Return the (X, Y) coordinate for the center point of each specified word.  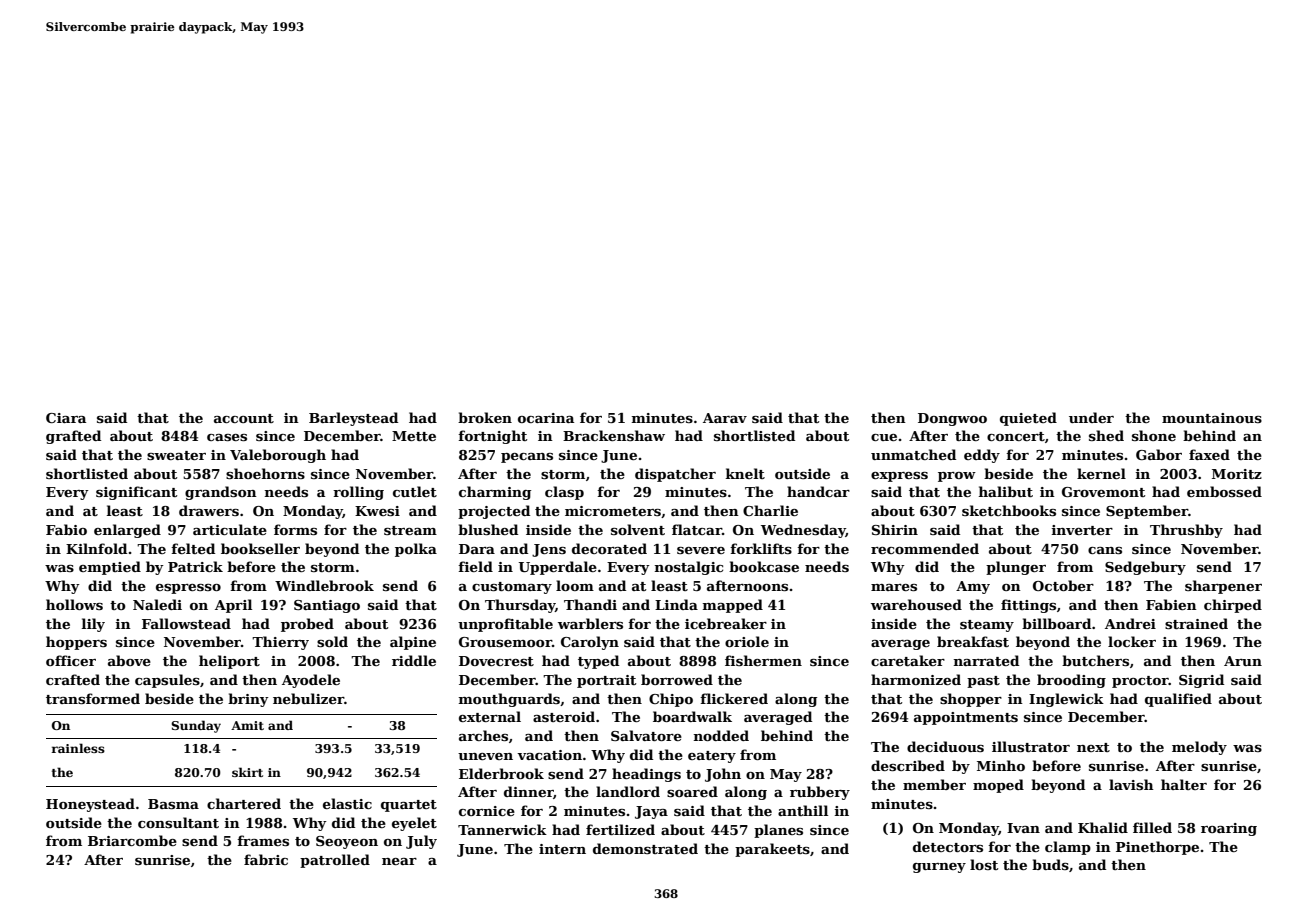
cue (884, 437)
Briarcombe (132, 840)
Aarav (725, 418)
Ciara (66, 418)
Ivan (1023, 828)
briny (248, 700)
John (723, 775)
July (421, 842)
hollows (74, 604)
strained (1196, 623)
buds (1050, 864)
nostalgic (689, 568)
